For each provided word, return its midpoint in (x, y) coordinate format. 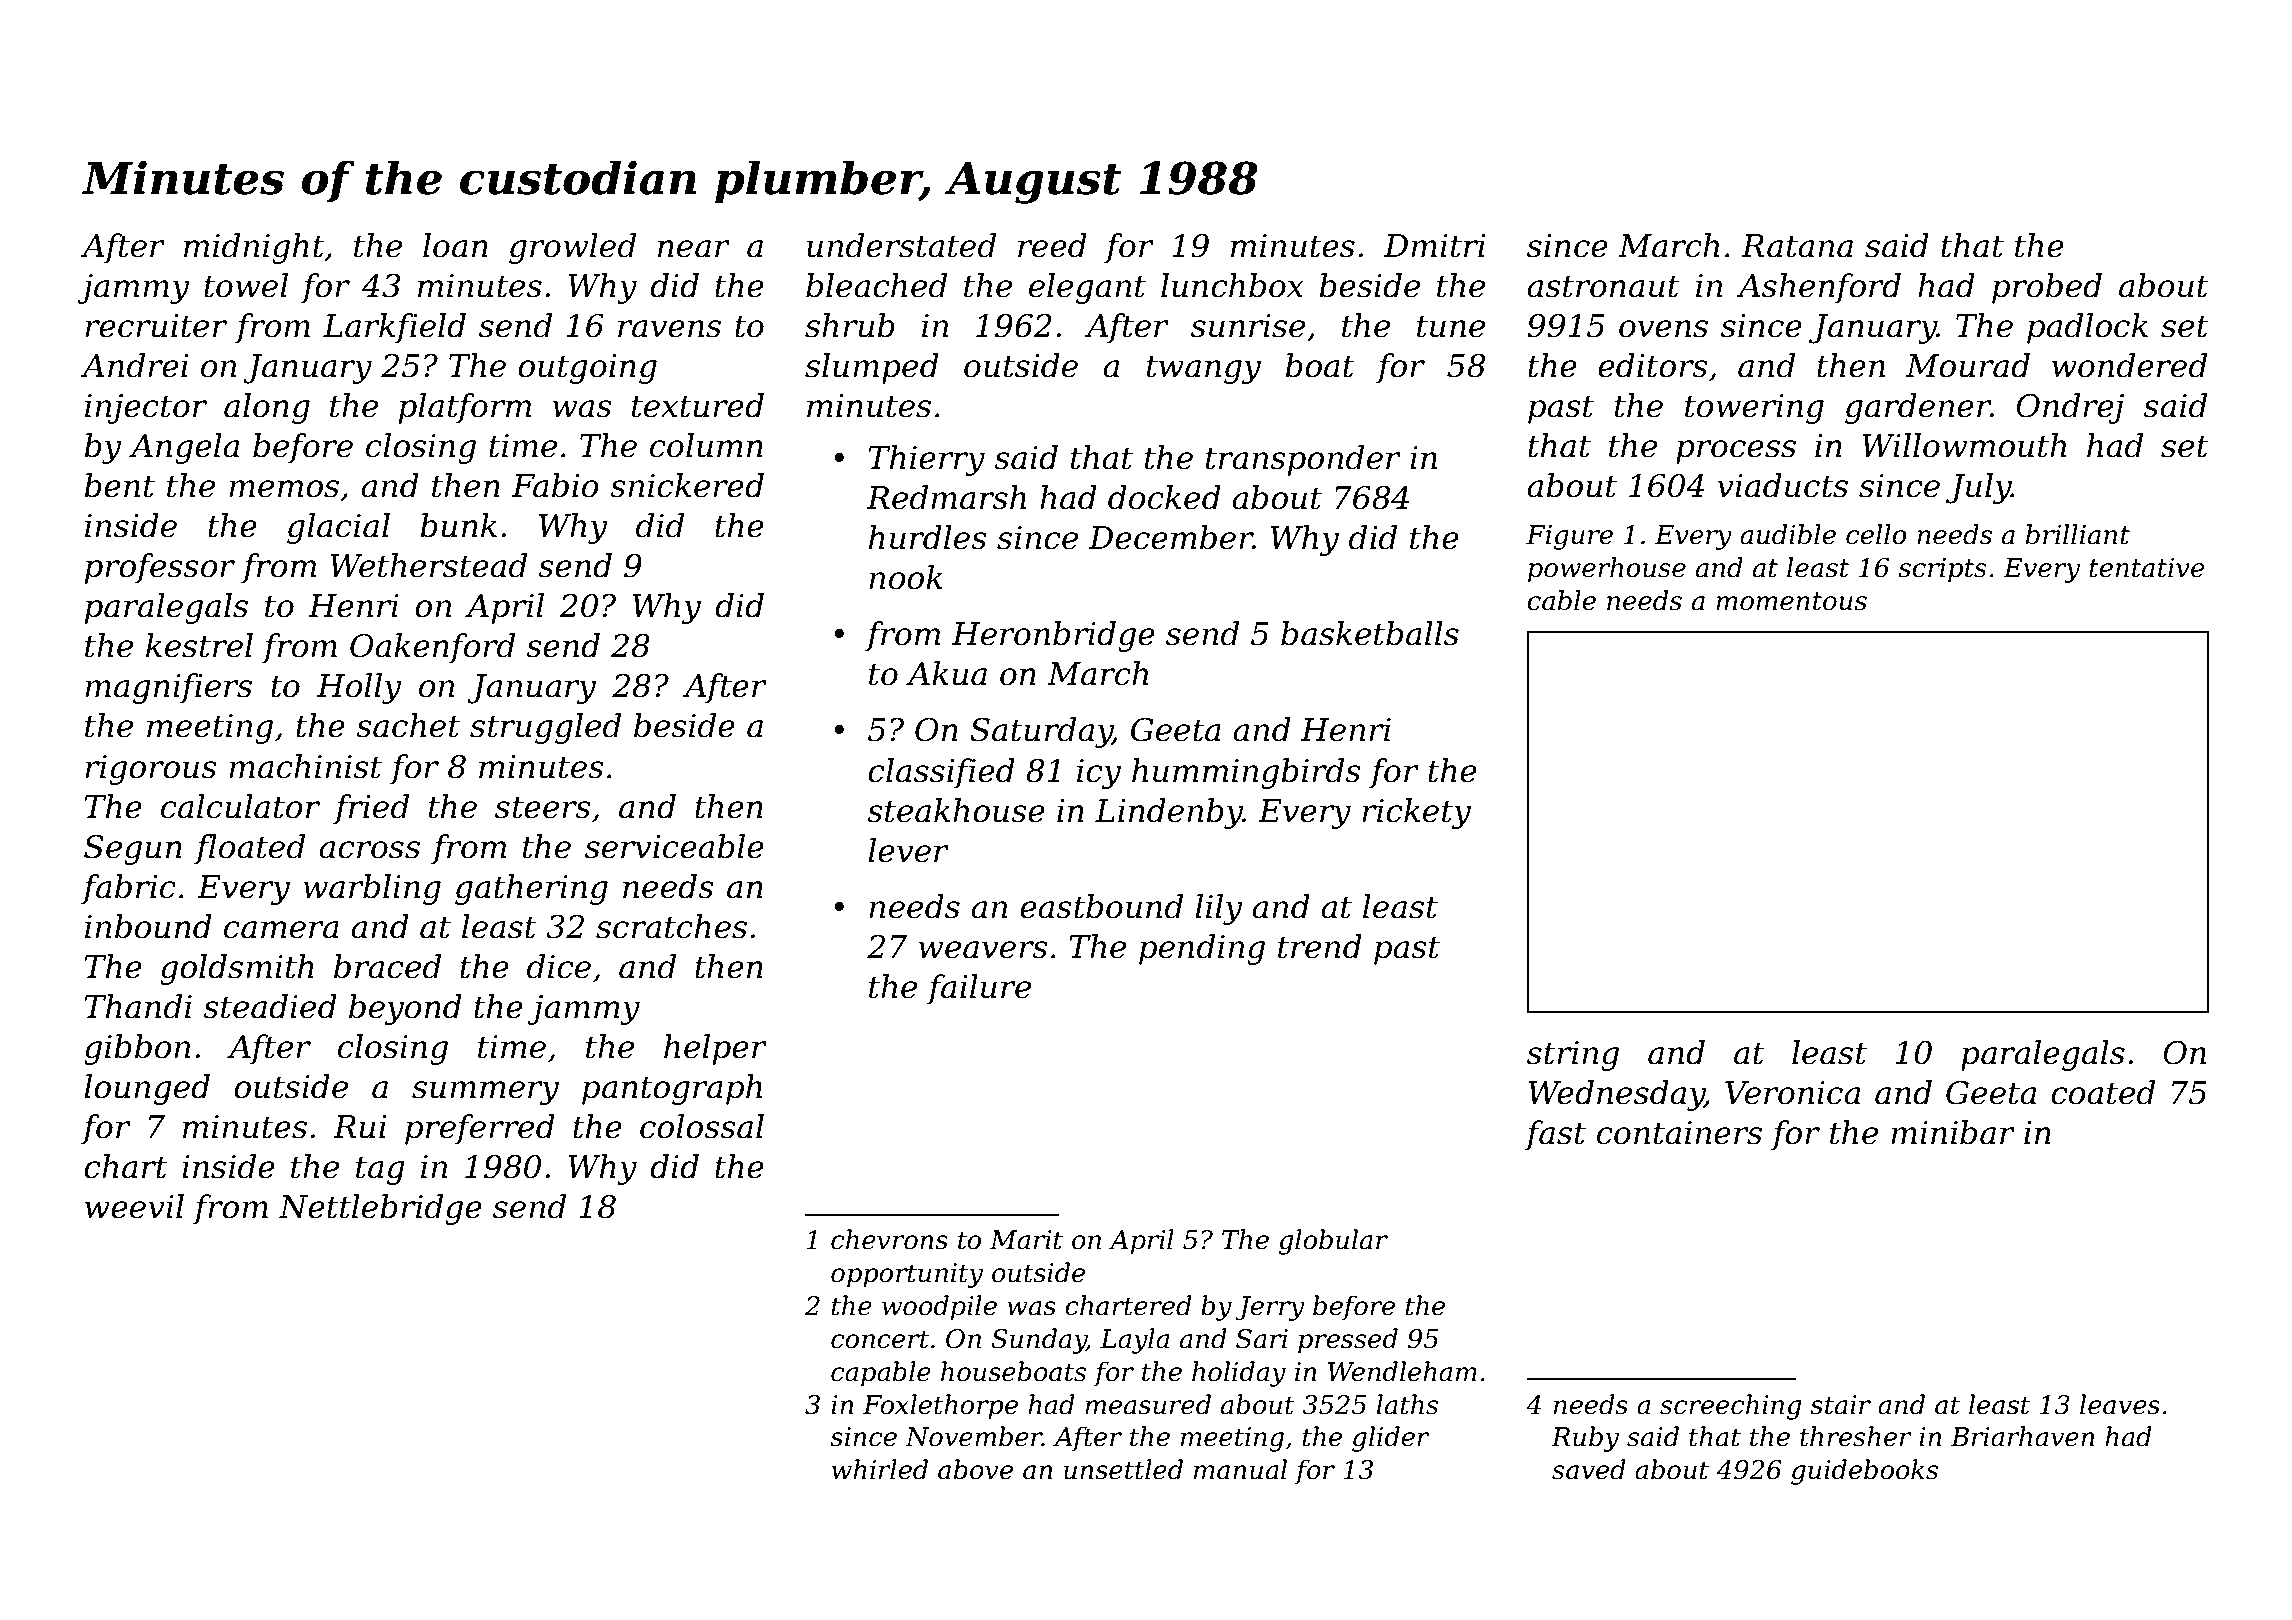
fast (1555, 1135)
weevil (134, 1206)
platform (465, 408)
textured (698, 405)
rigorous (151, 770)
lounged (147, 1089)
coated (2103, 1092)
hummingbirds (1246, 773)
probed (2047, 288)
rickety (1416, 813)
